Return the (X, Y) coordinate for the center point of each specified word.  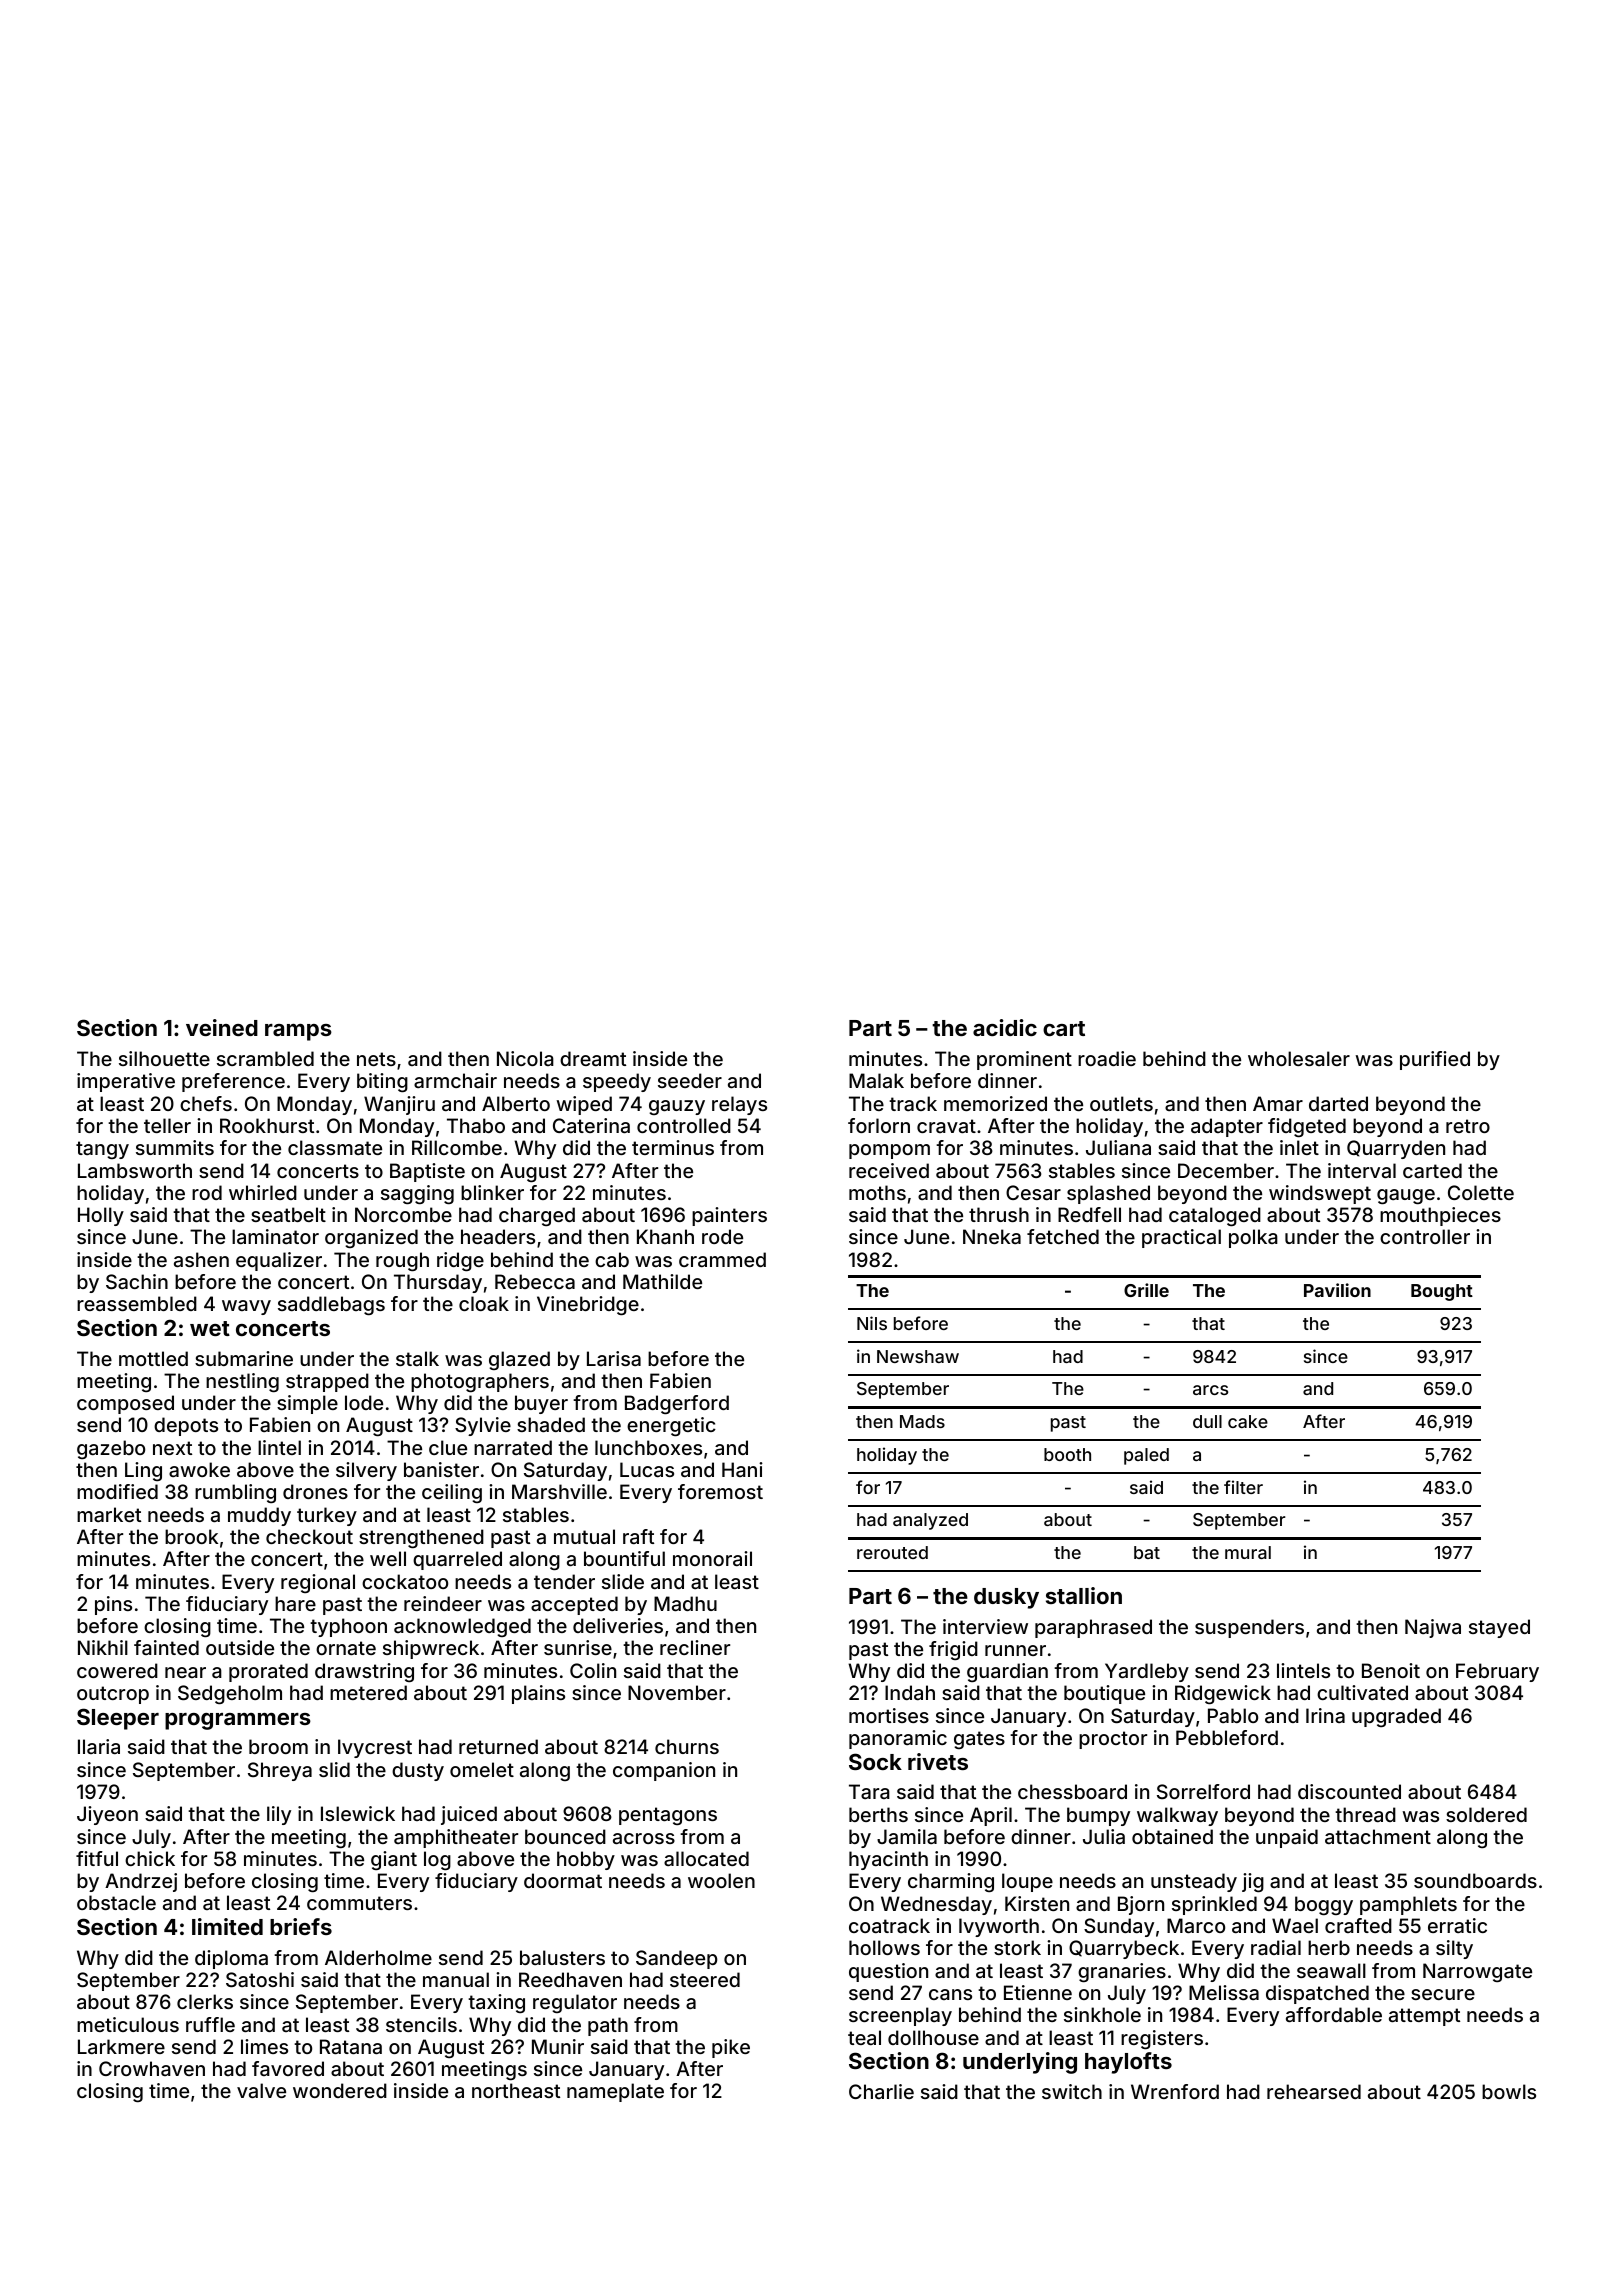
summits (175, 1147)
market (109, 1514)
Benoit (1391, 1670)
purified (1435, 1060)
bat (1147, 1552)
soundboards (1475, 1880)
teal (864, 2037)
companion (664, 1771)
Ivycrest (375, 1748)
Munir (558, 2046)
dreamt (593, 1058)
